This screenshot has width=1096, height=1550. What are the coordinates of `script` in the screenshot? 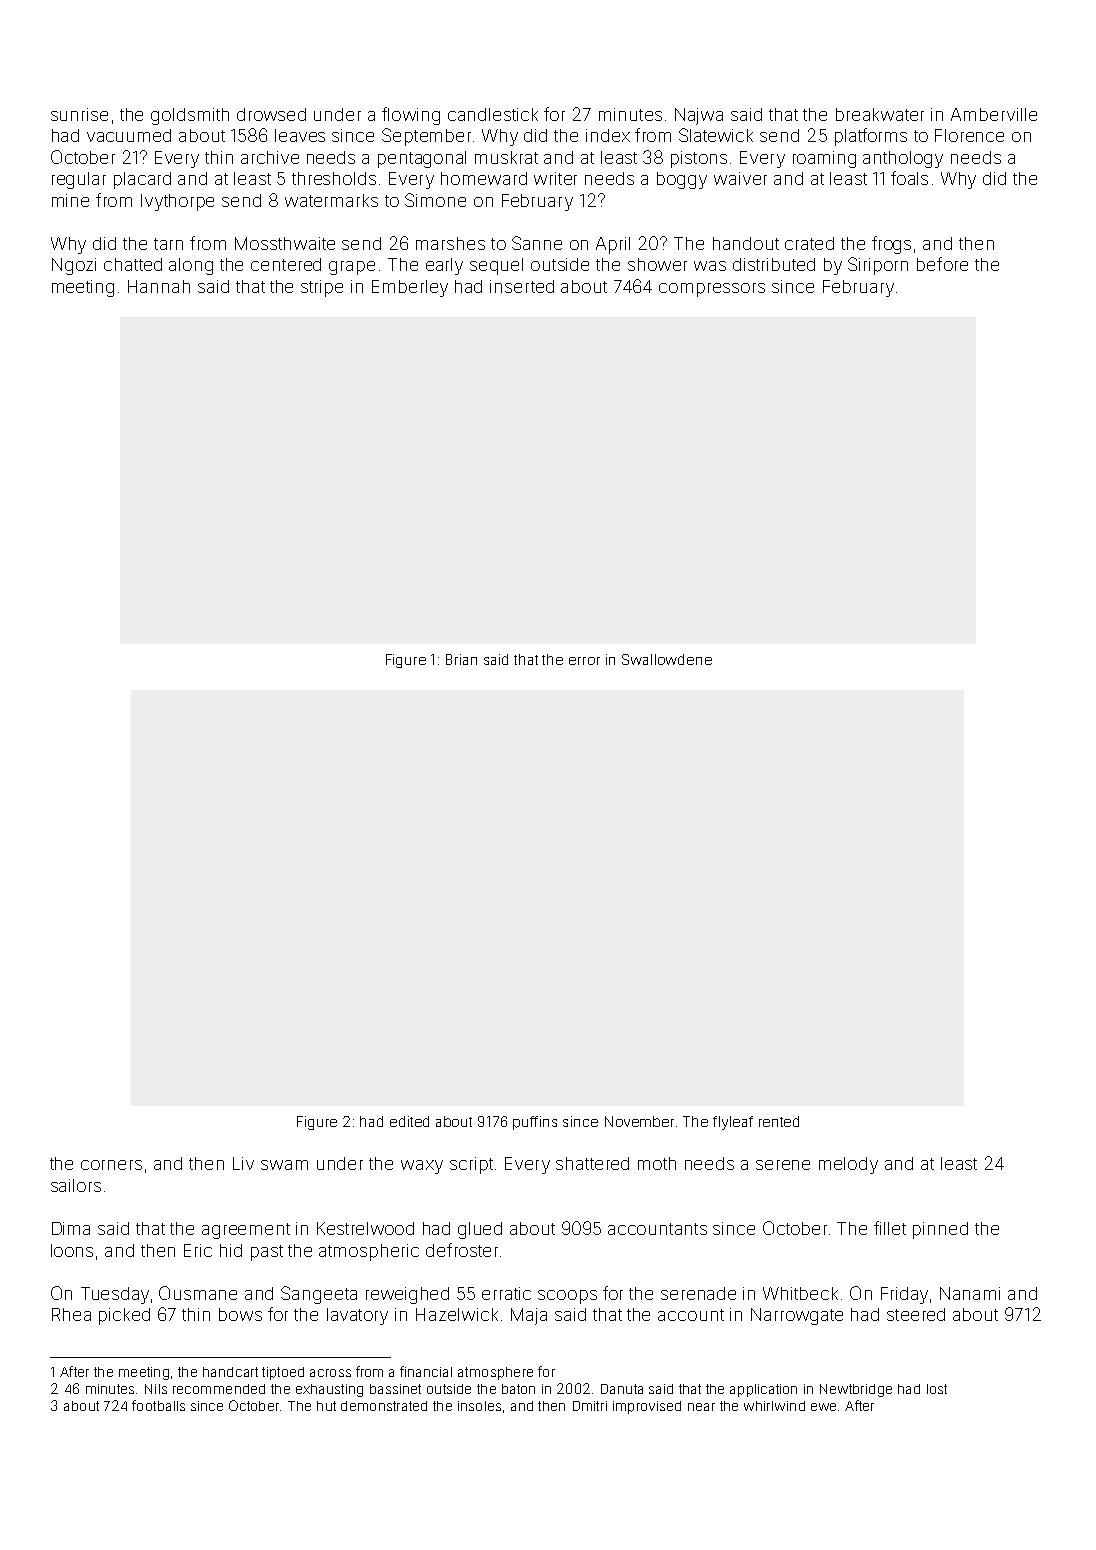 It's located at (471, 1165).
